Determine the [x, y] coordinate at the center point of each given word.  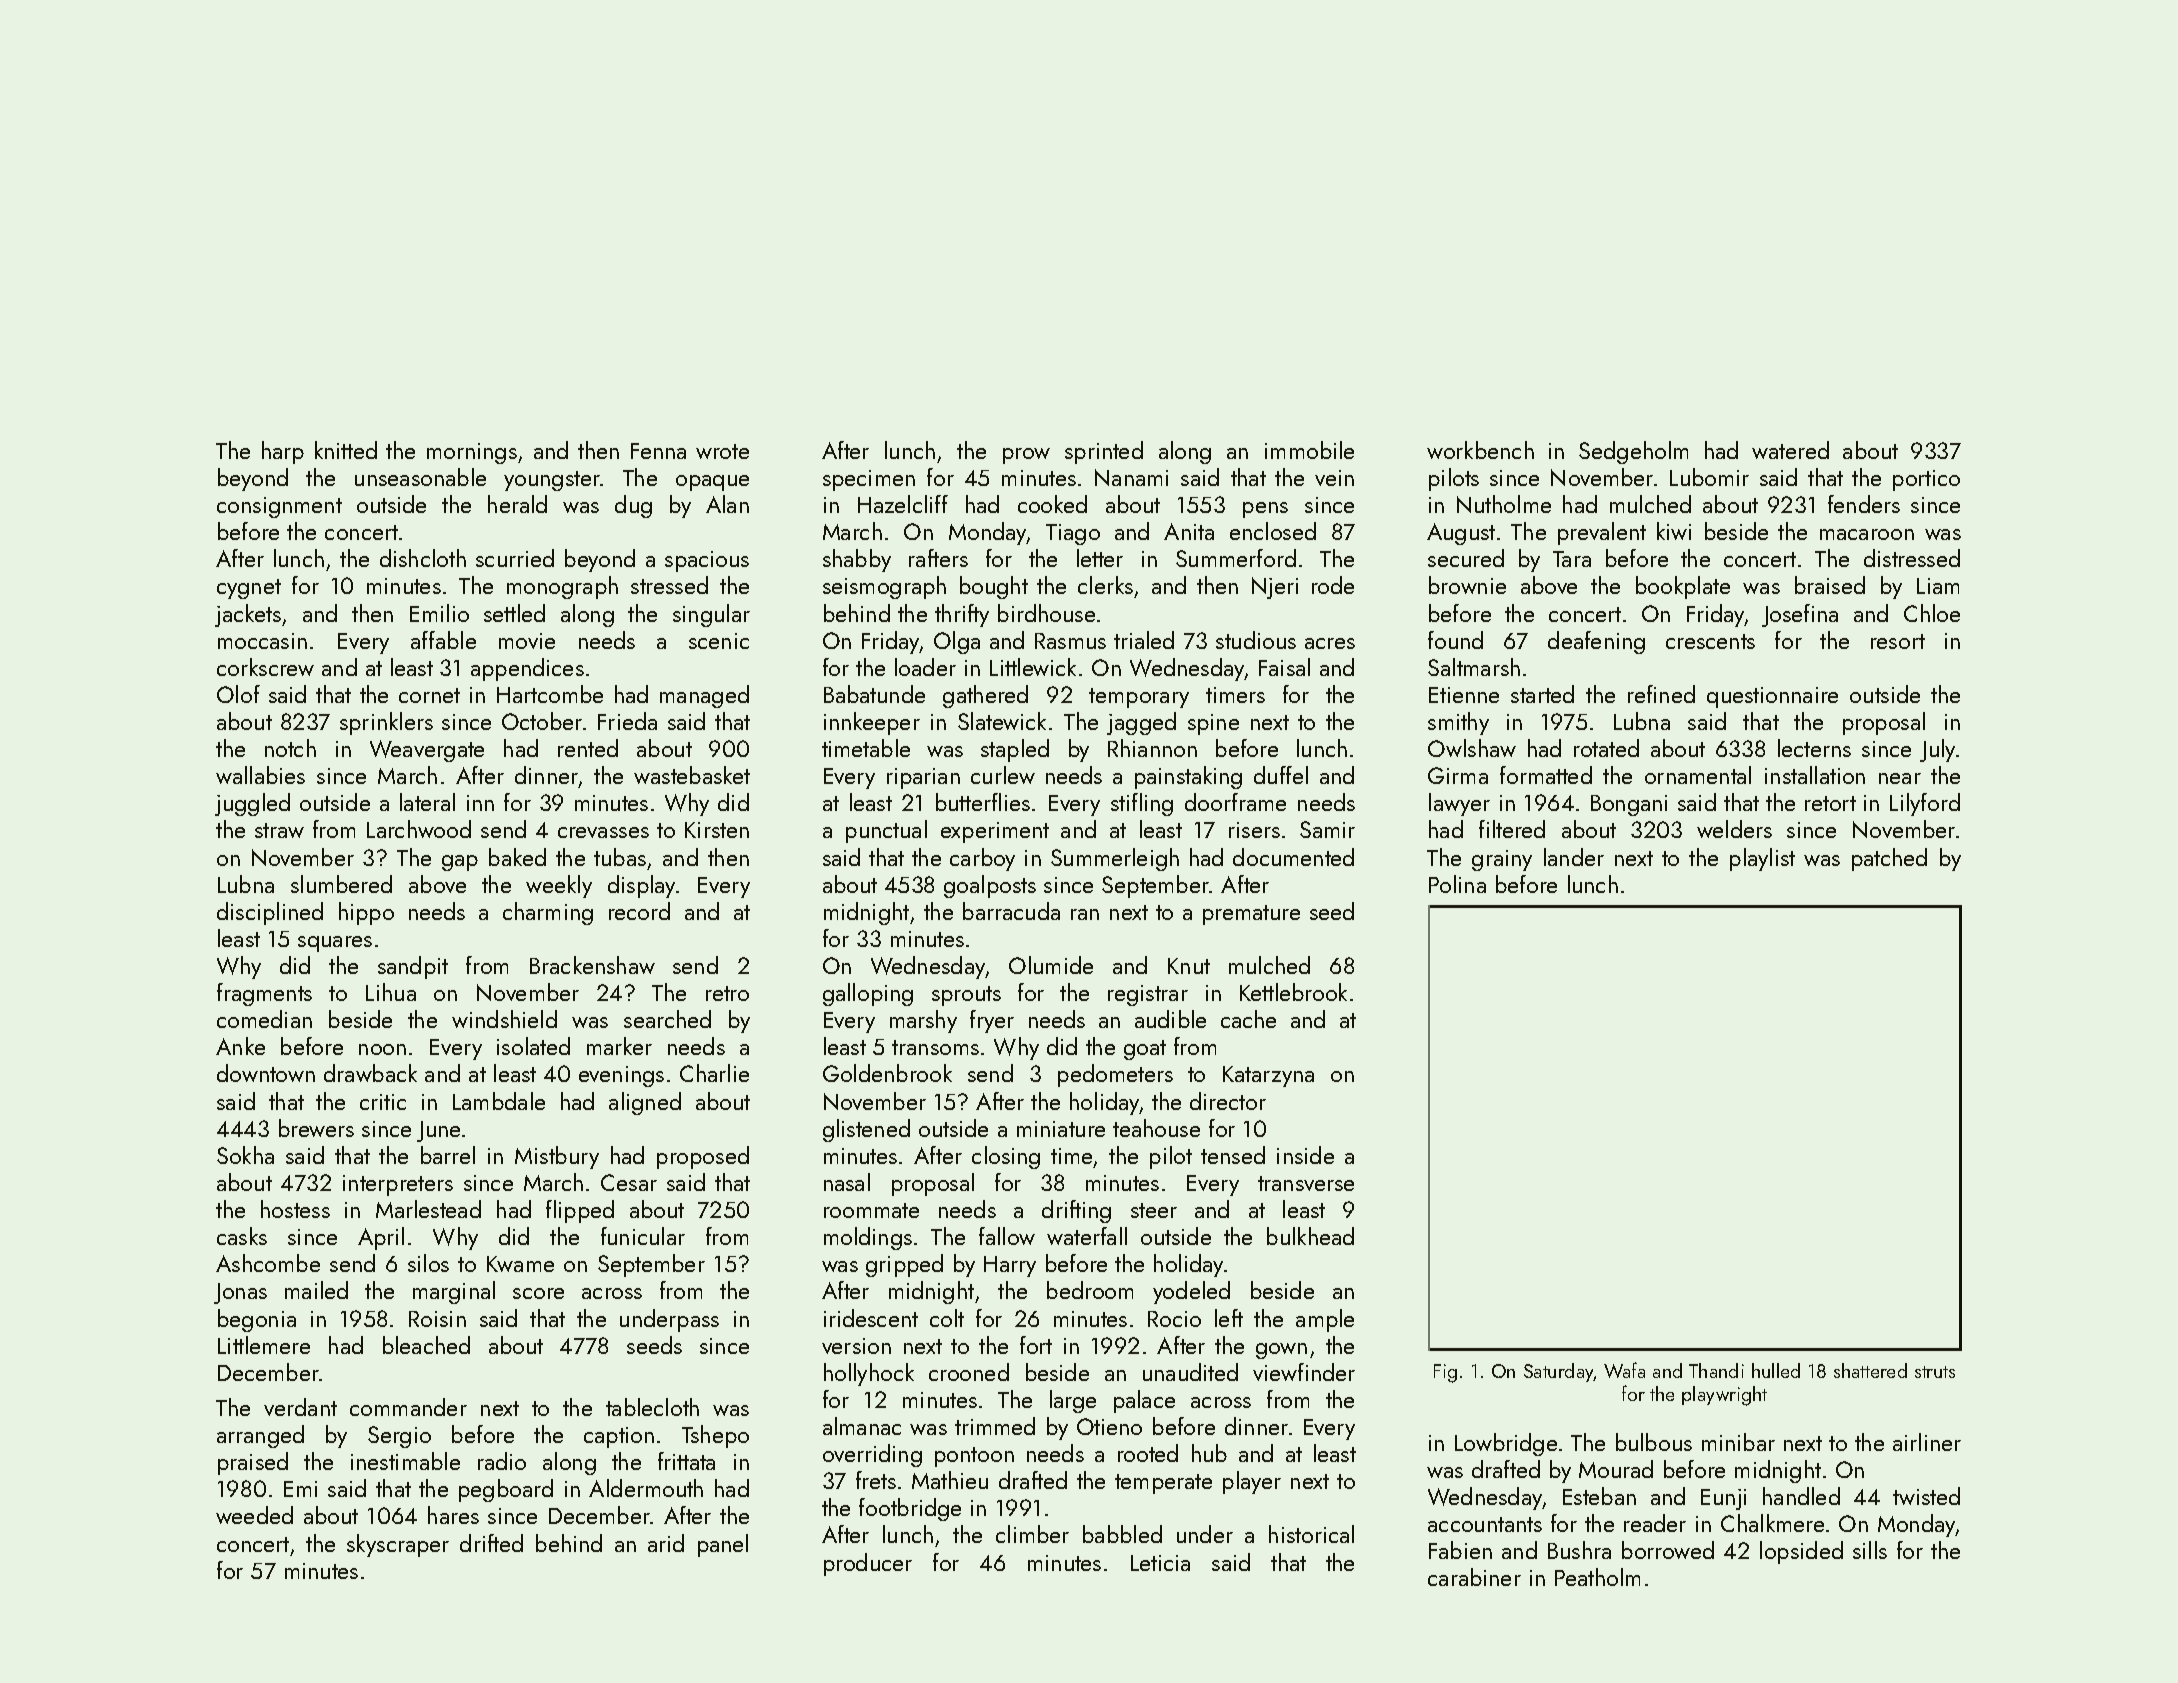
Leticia [1160, 1563]
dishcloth [423, 558]
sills [1870, 1550]
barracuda [1011, 911]
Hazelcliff [903, 504]
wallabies [260, 775]
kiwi [1674, 531]
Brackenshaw [592, 965]
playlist [1762, 859]
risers [1254, 830]
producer [868, 1564]
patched [1889, 859]
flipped [580, 1211]
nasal [847, 1182]
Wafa [1624, 1370]
